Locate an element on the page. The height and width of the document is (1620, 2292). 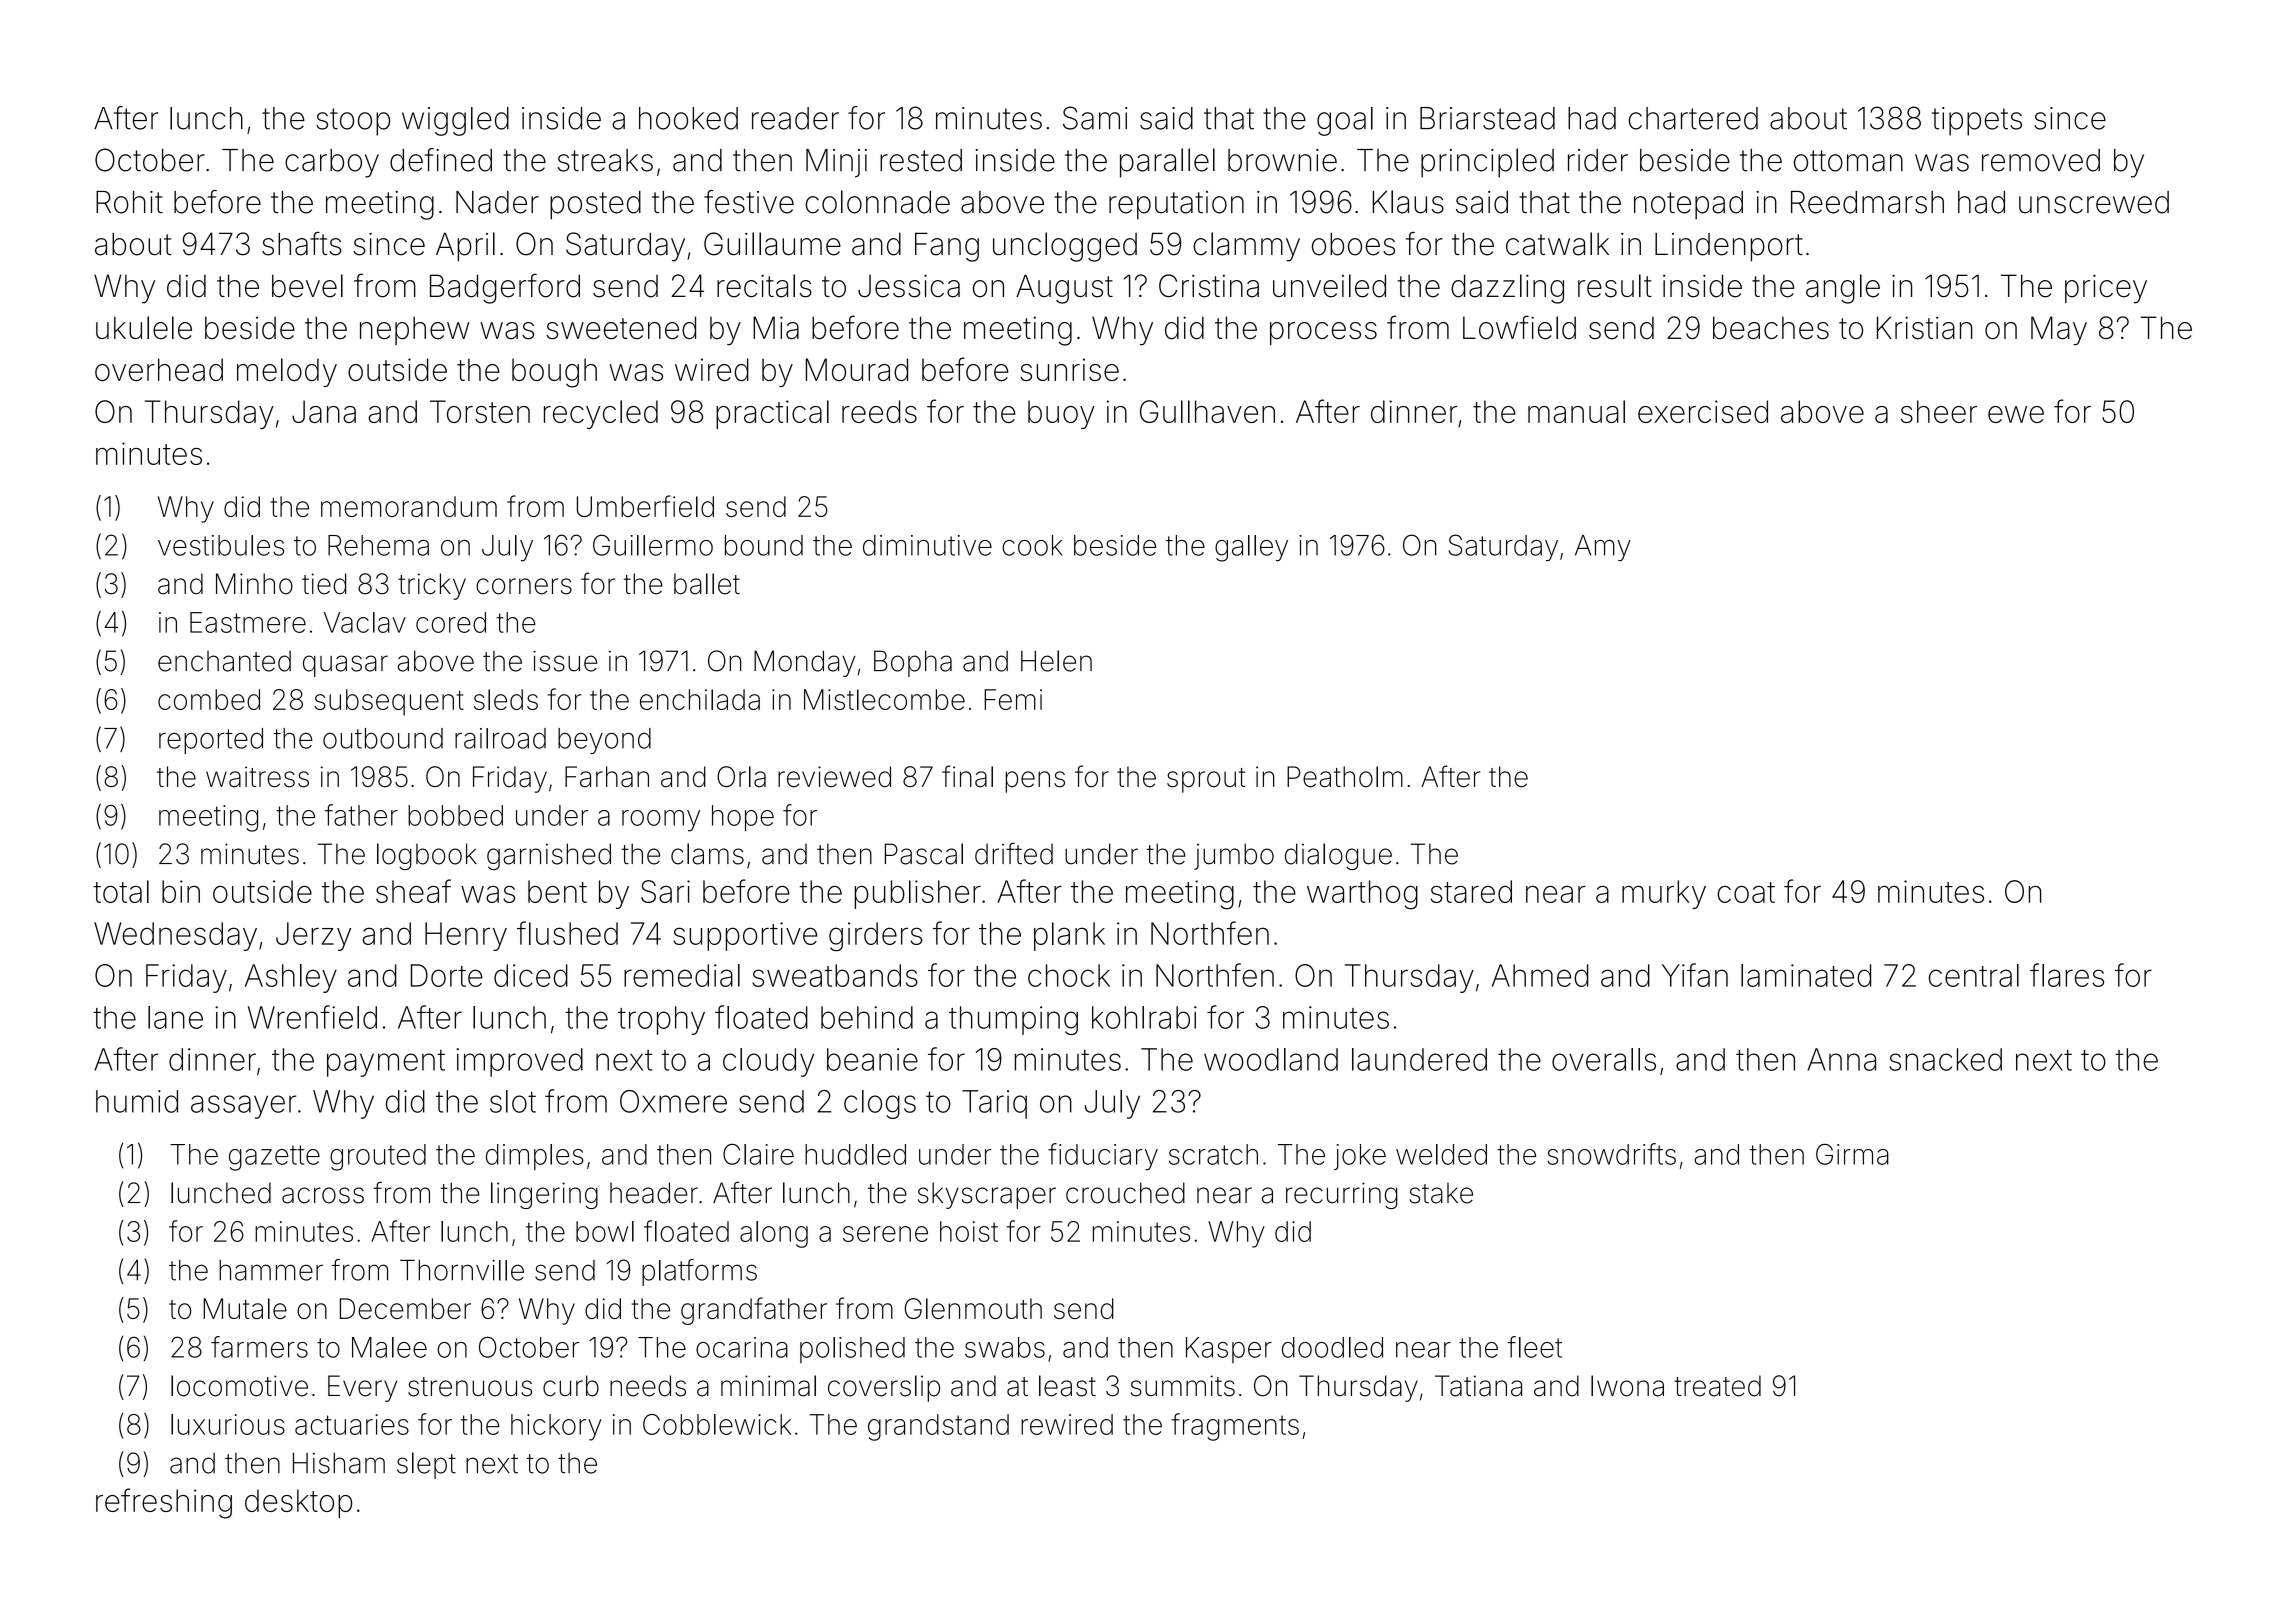
sleds is located at coordinates (506, 699).
